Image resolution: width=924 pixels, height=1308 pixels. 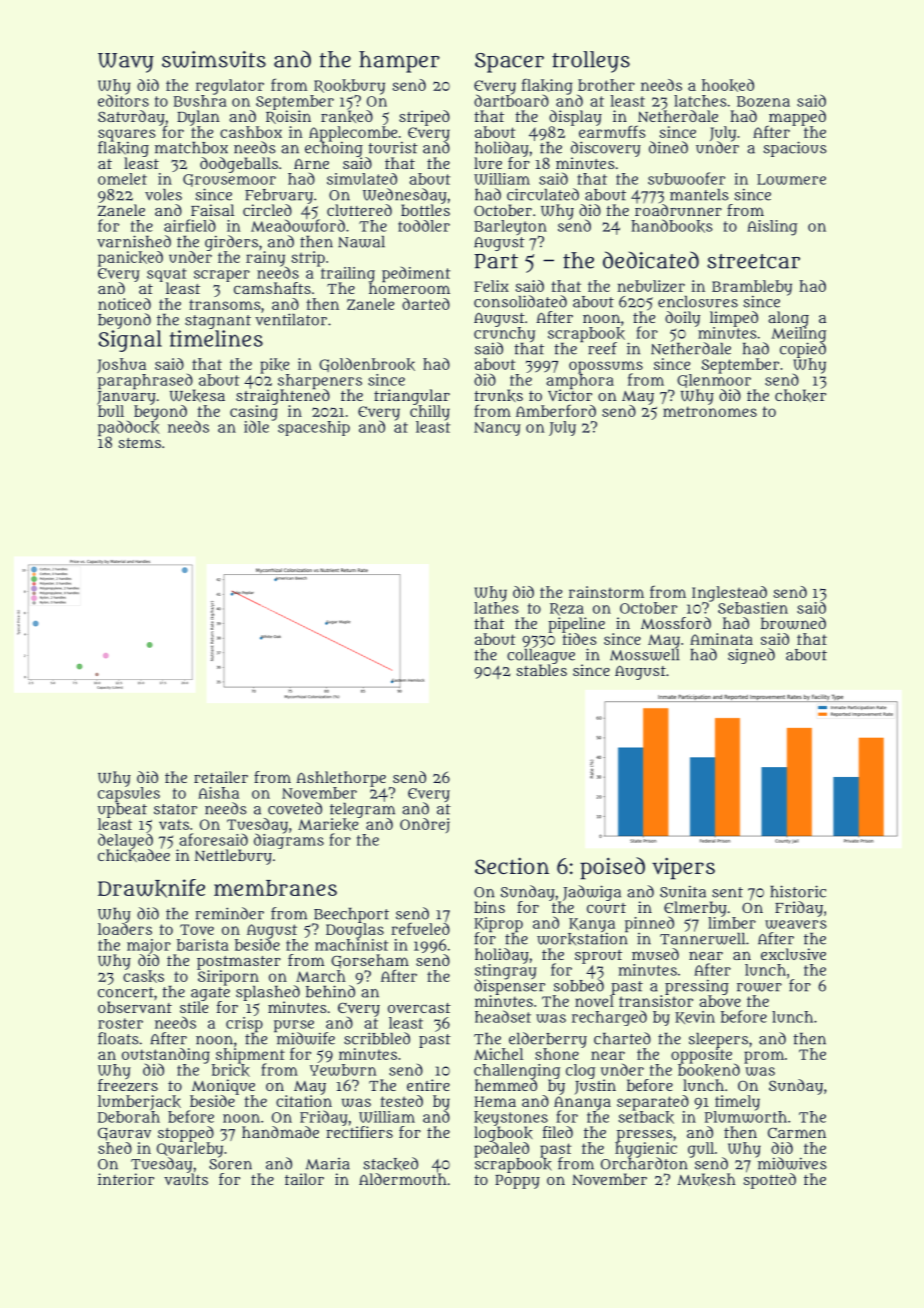 I want to click on roster, so click(x=120, y=1023).
